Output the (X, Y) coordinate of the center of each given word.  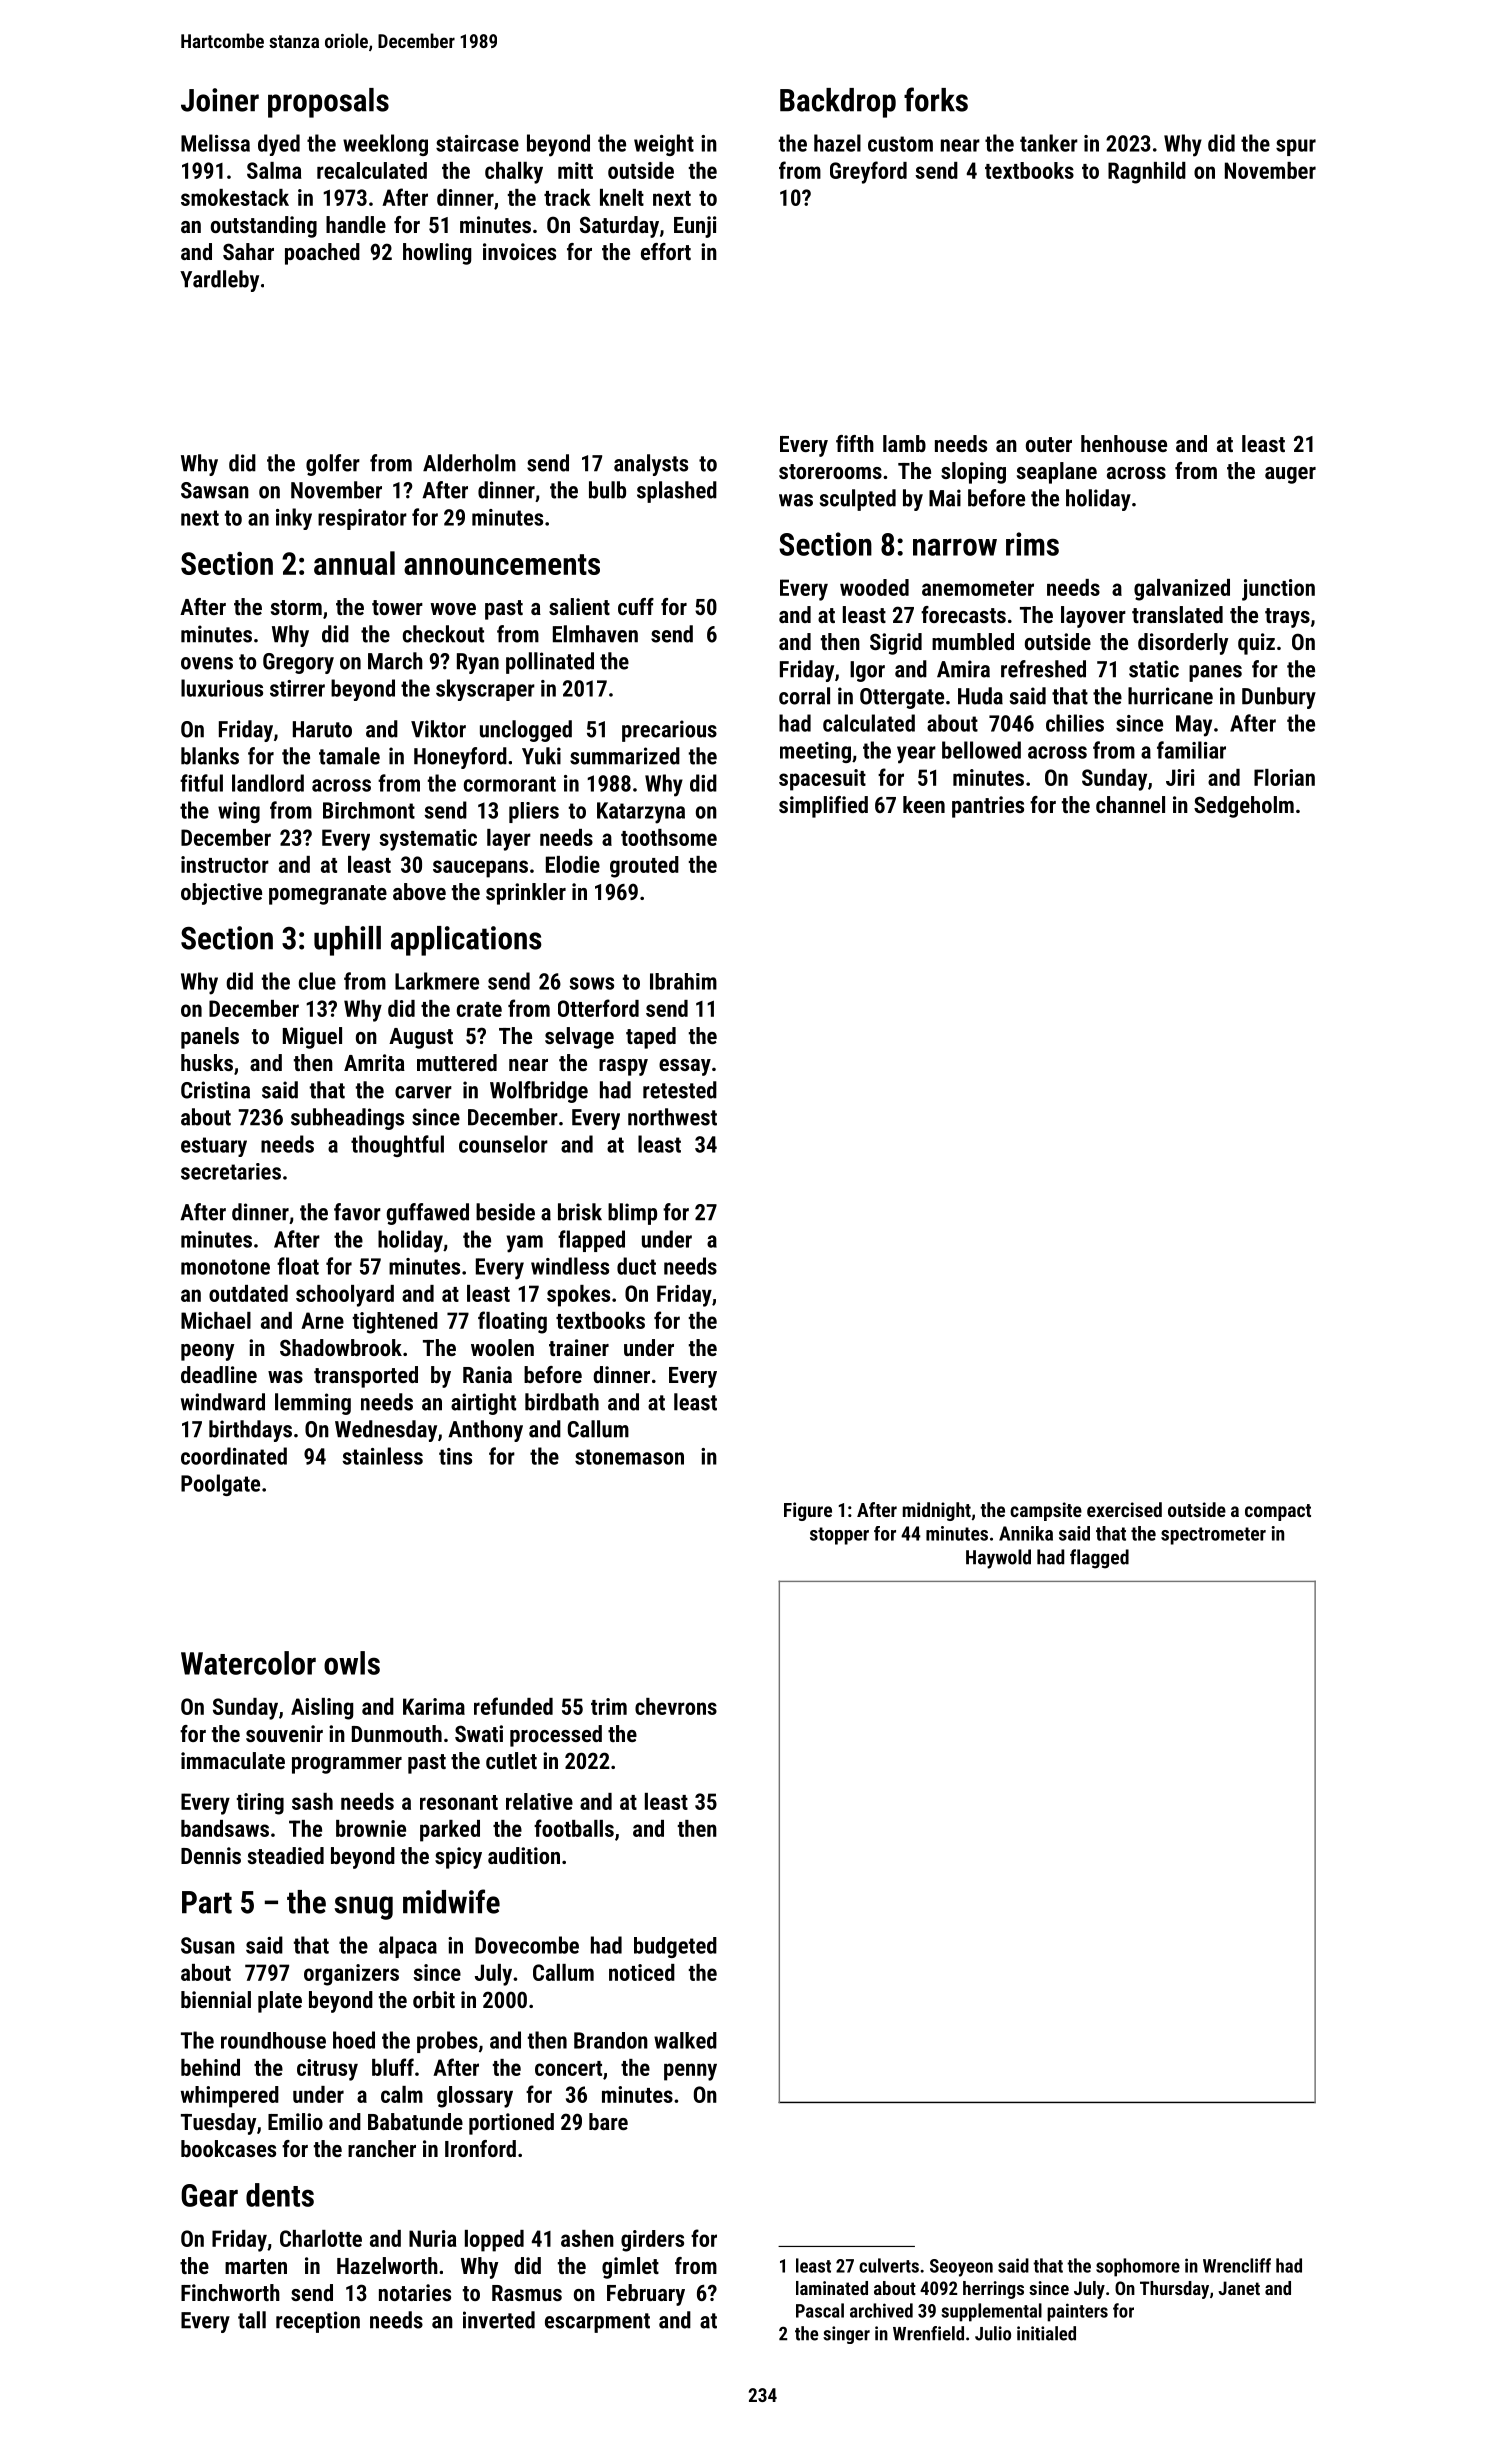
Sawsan (215, 490)
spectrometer (1213, 1536)
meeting (815, 752)
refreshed (1043, 669)
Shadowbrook (341, 1347)
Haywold (998, 1559)
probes (447, 2042)
